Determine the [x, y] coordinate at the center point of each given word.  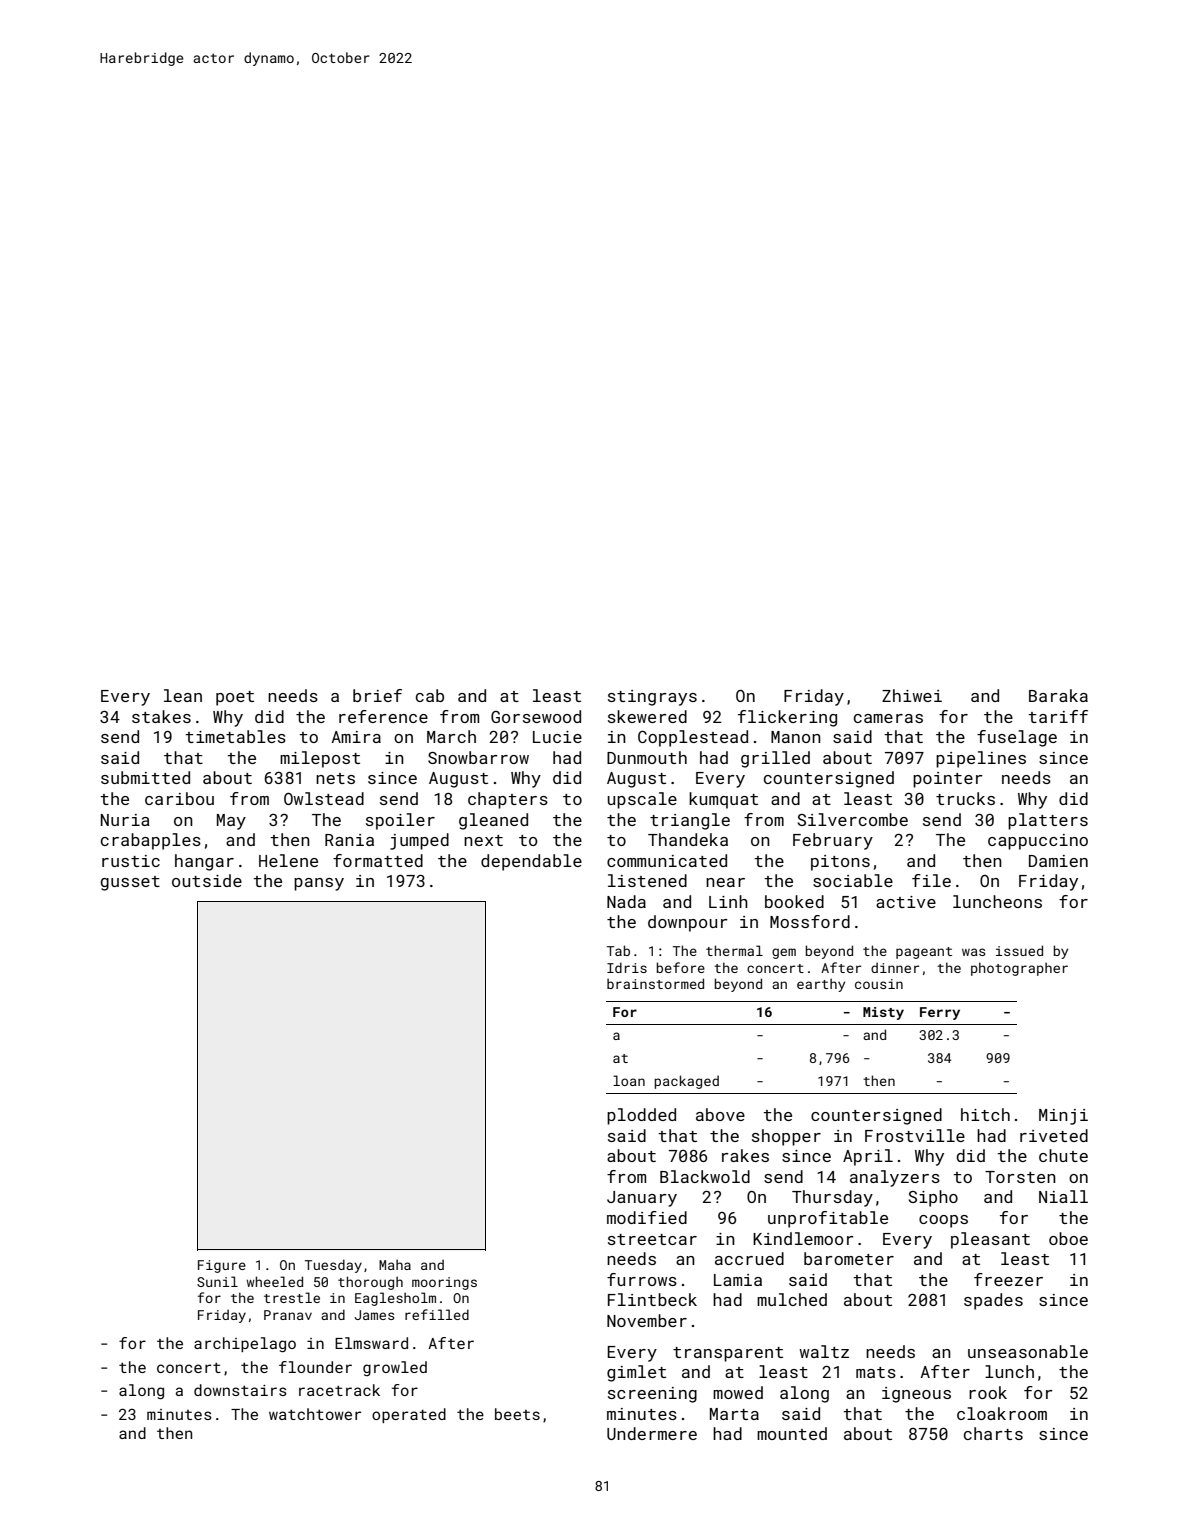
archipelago [245, 1345]
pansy [319, 884]
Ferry [940, 1013]
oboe [1068, 1238]
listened [647, 880]
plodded [641, 1116]
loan [629, 1080]
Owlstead [324, 798]
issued [1019, 950]
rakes [745, 1155]
